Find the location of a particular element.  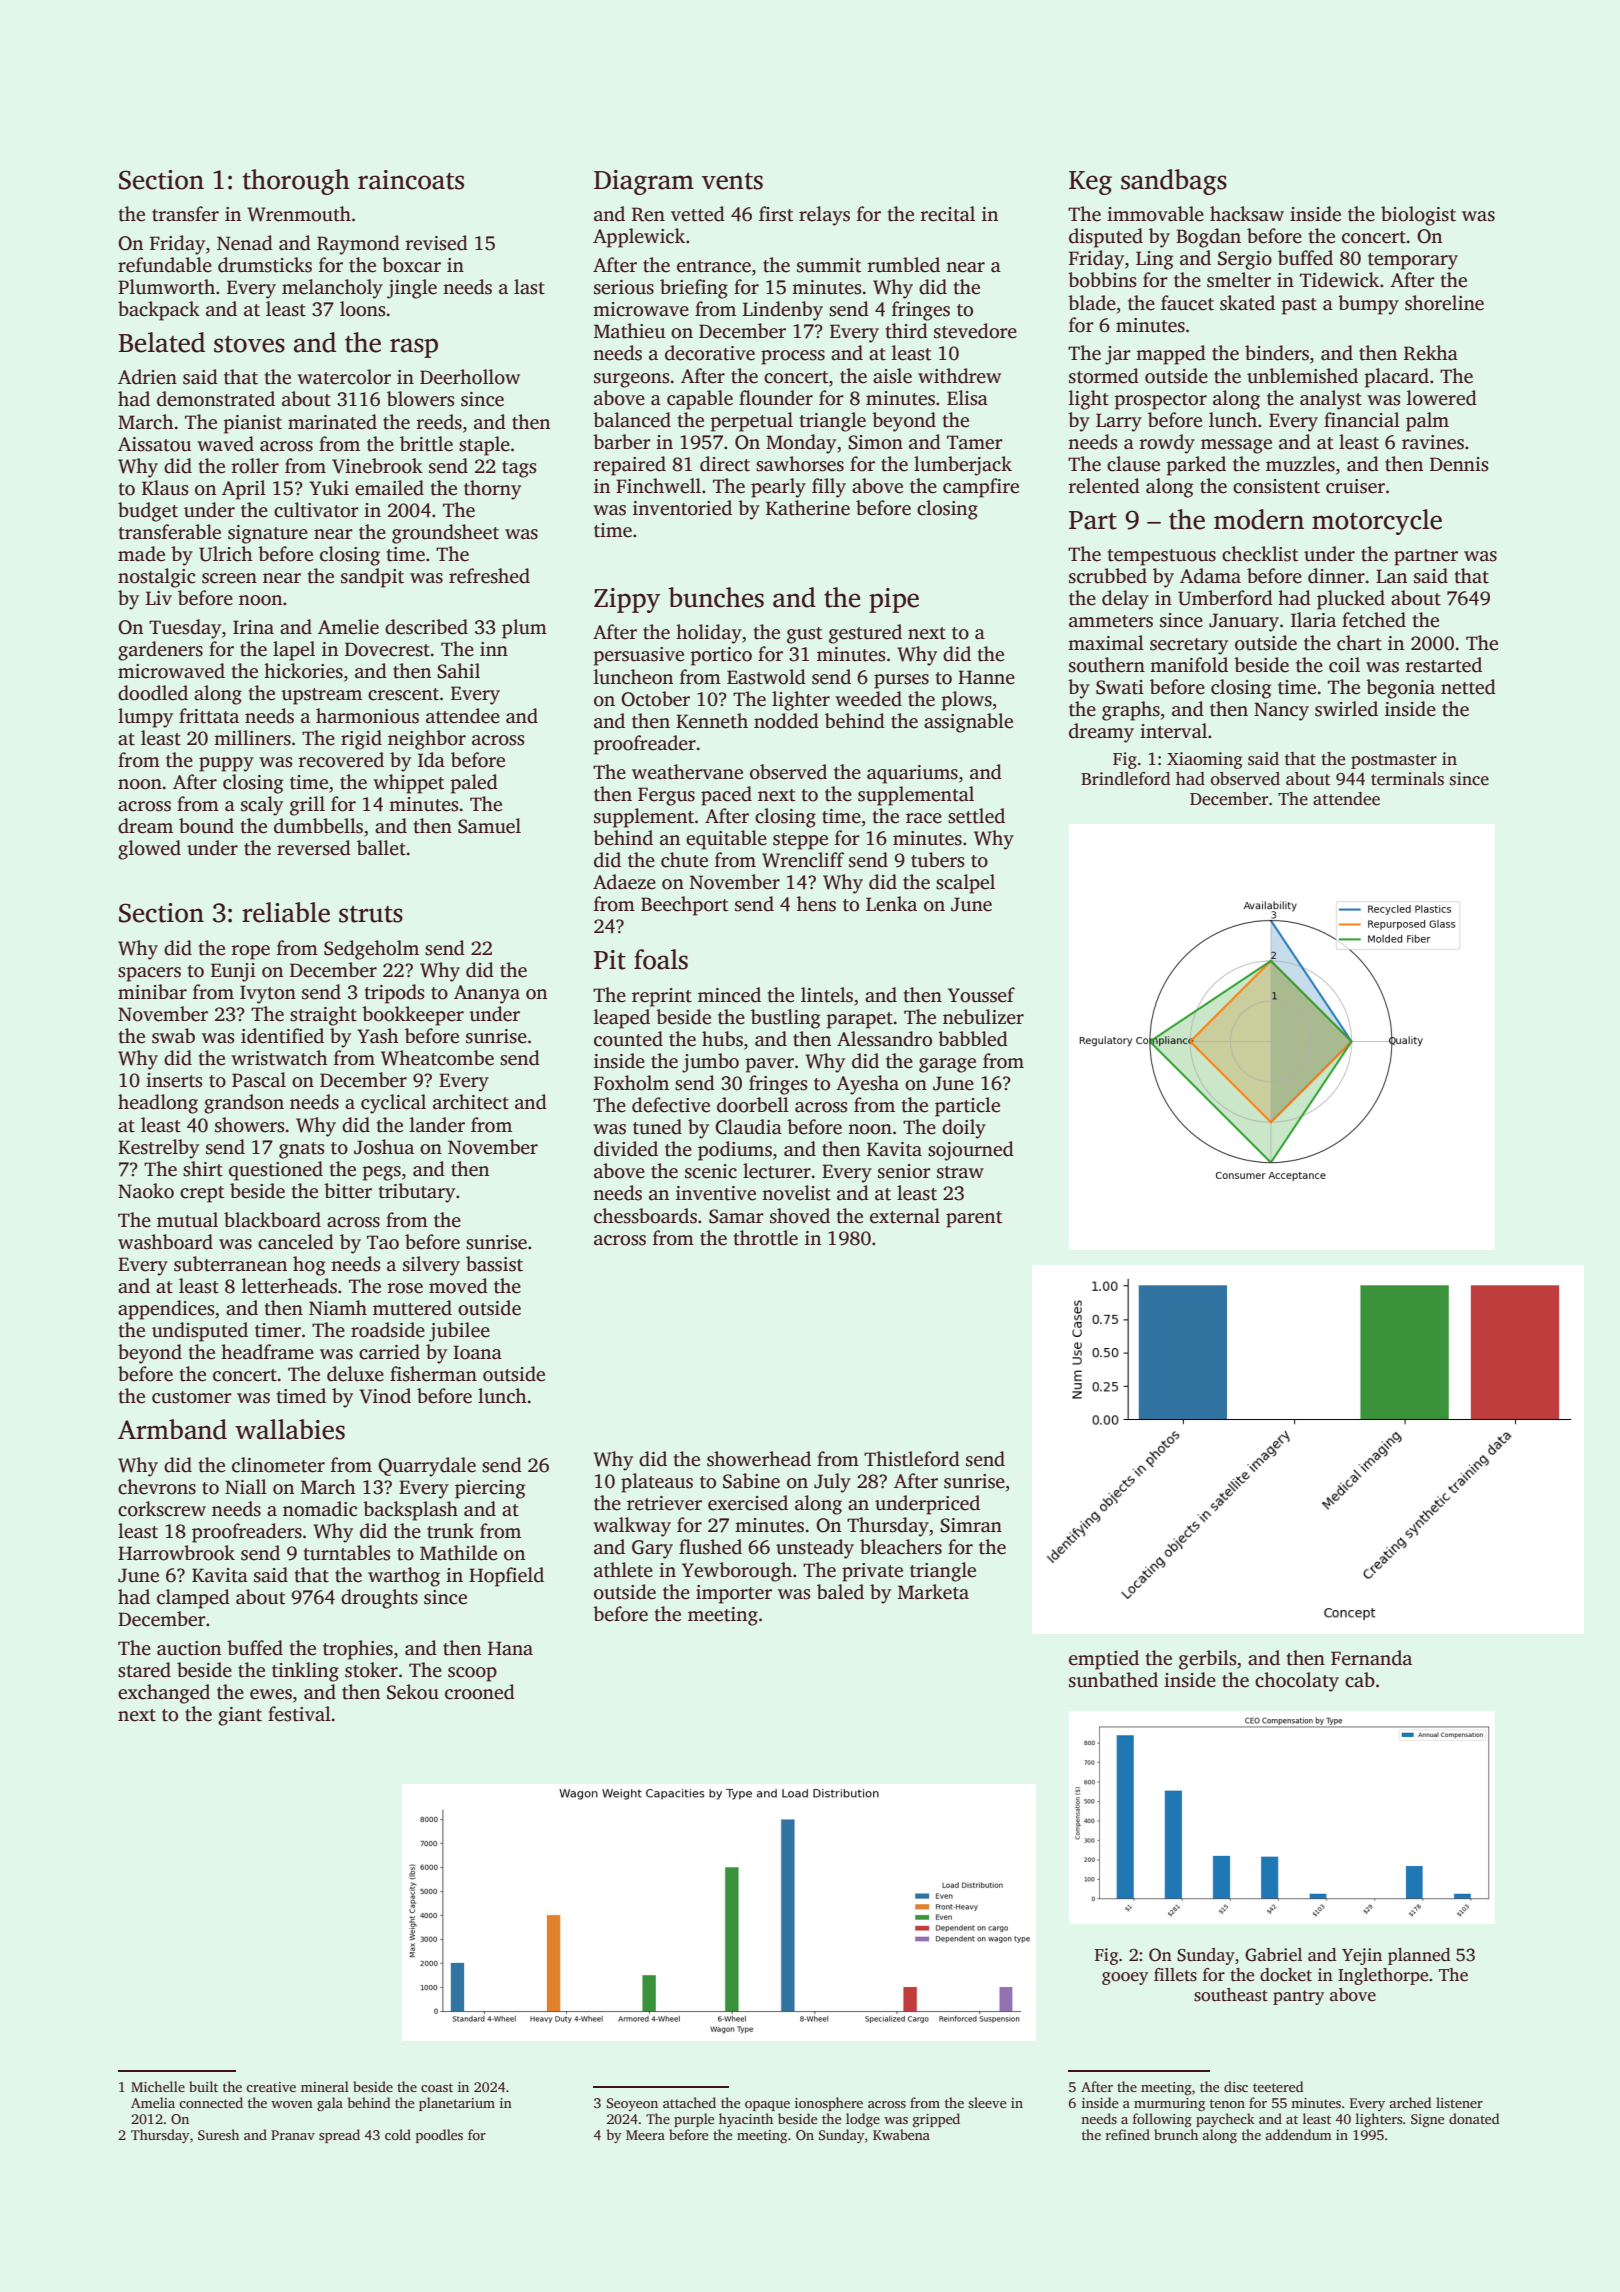

process is located at coordinates (793, 357).
